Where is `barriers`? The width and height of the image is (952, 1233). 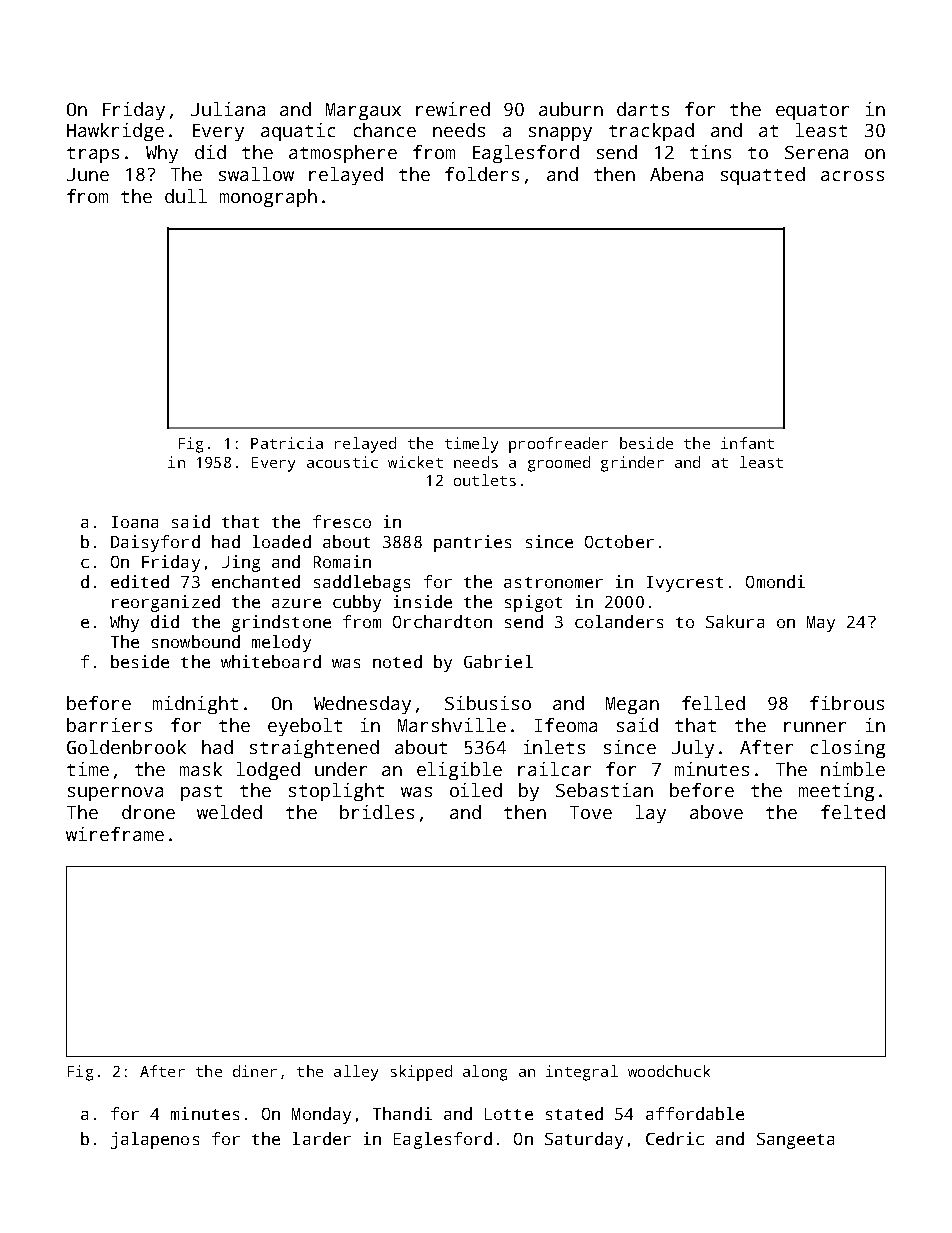 barriers is located at coordinates (109, 725).
